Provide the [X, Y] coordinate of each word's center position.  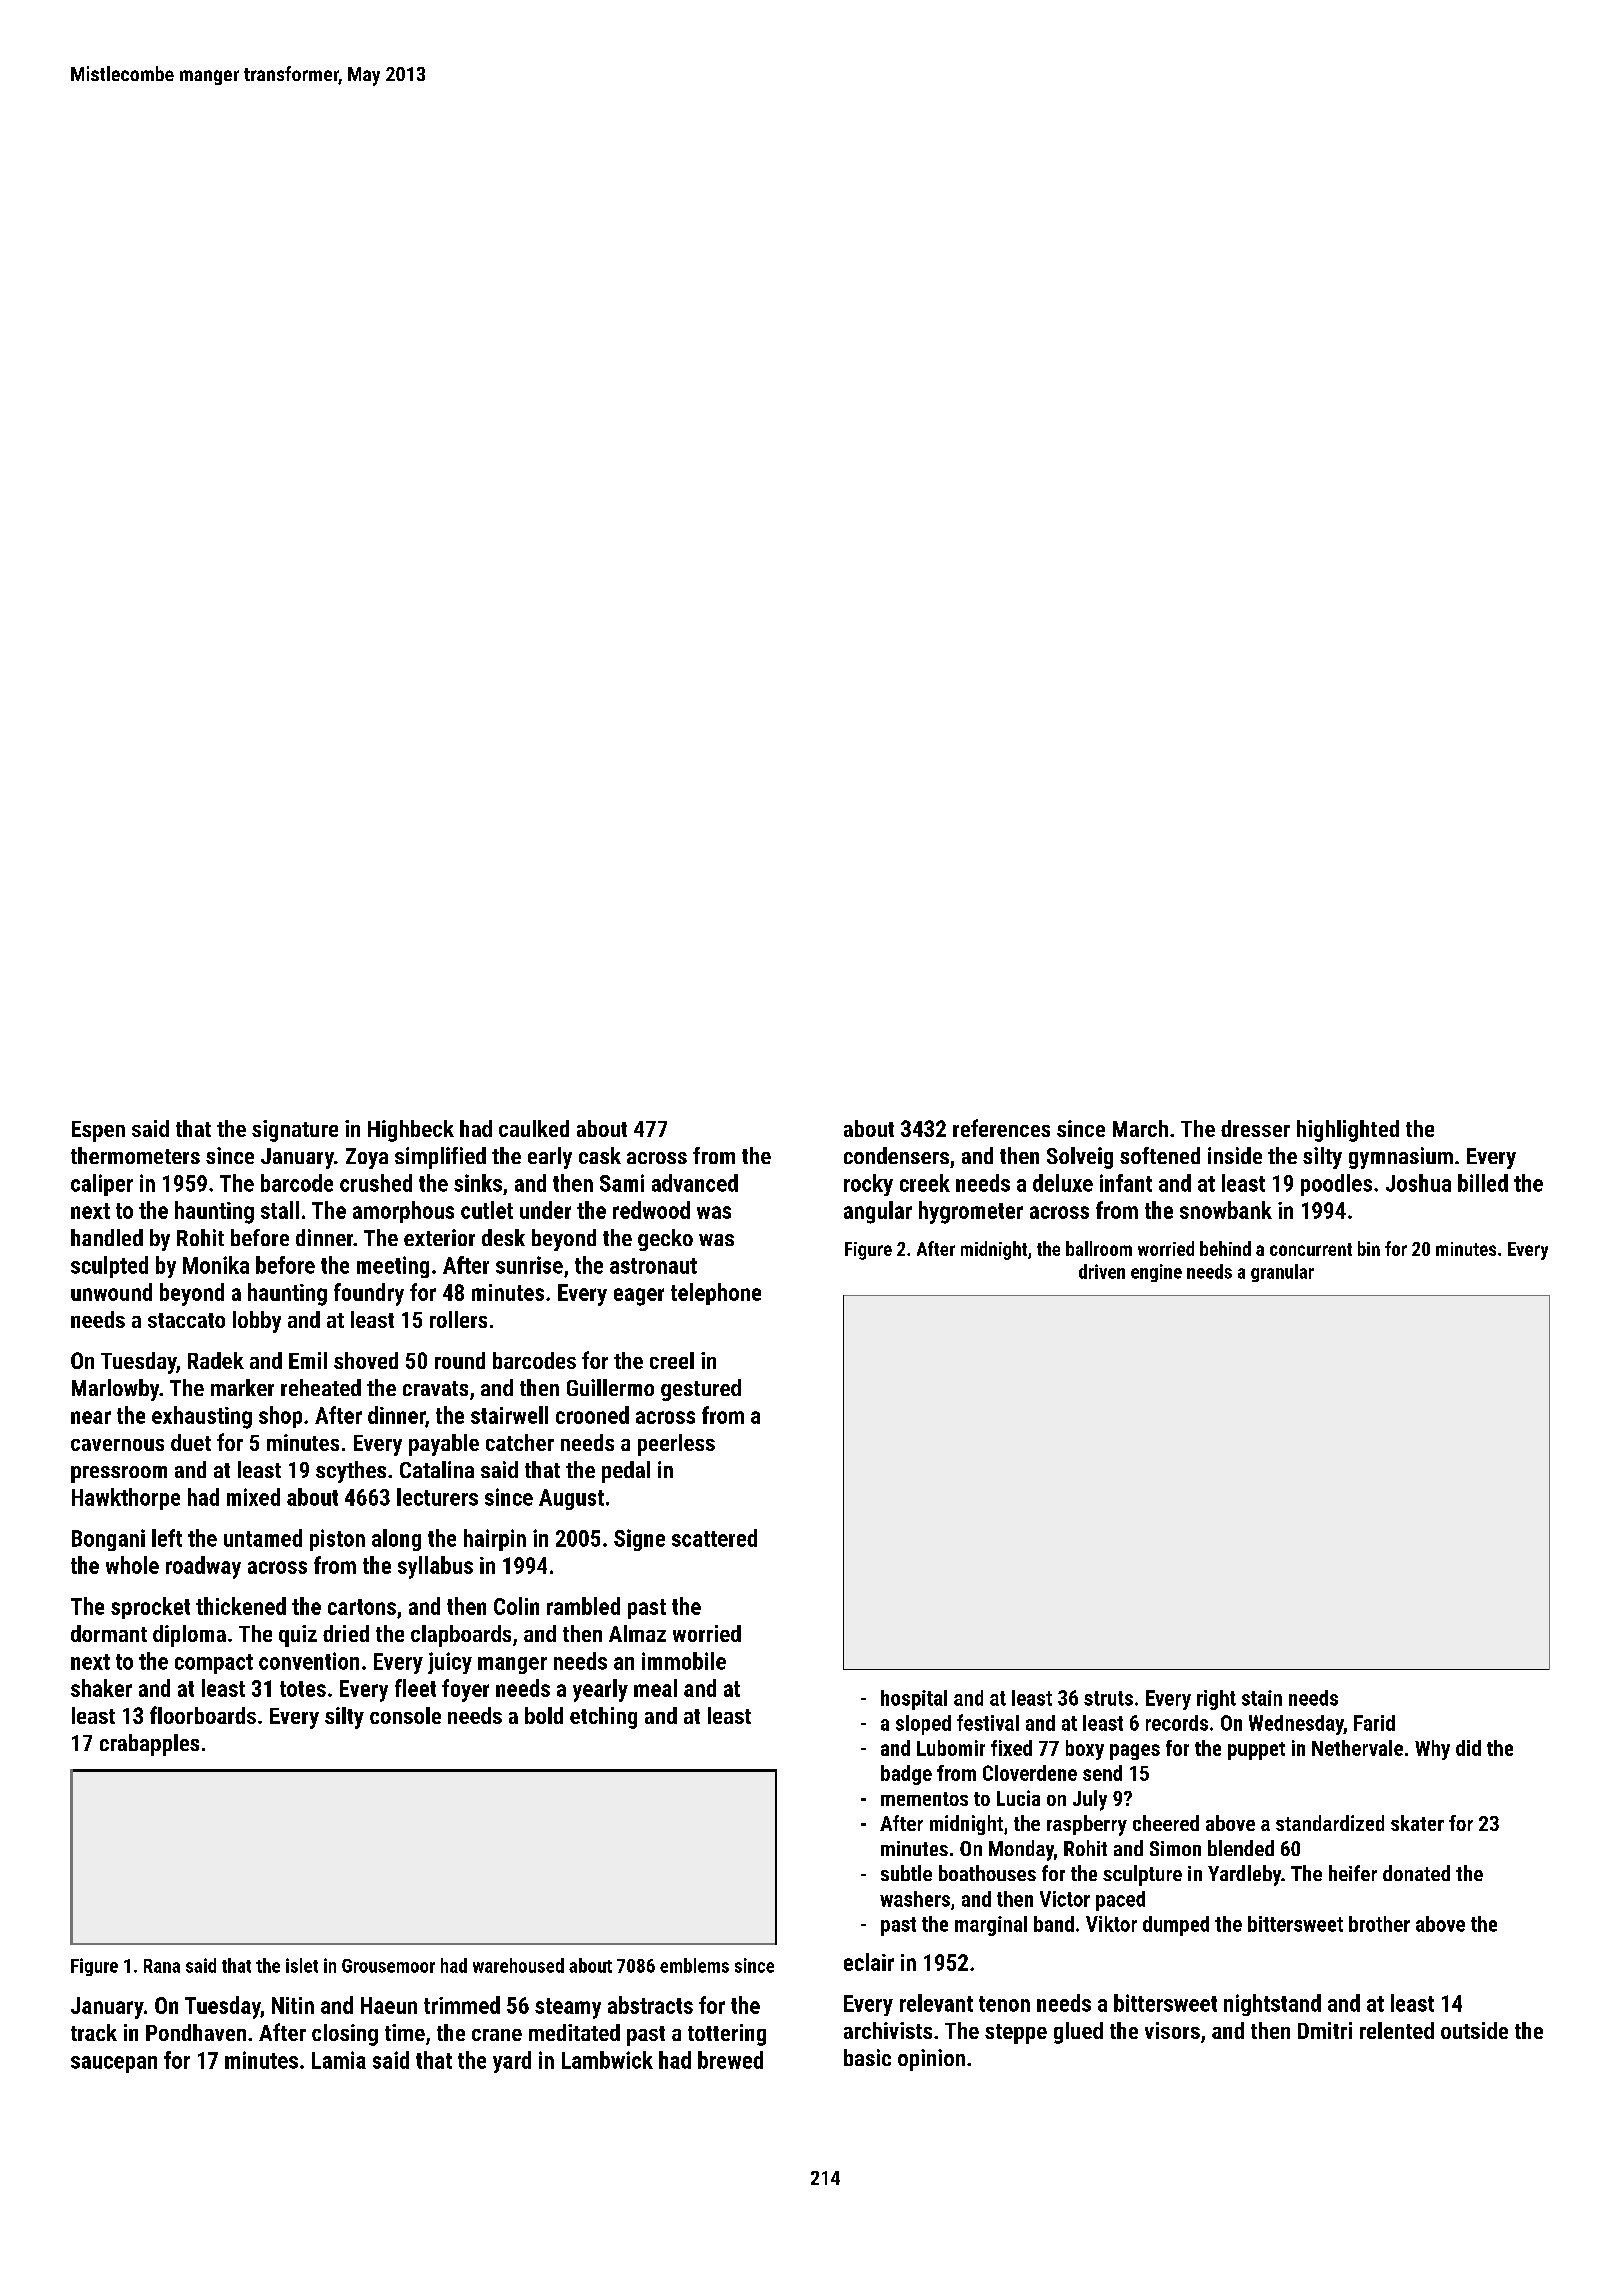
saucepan [114, 2064]
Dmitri [1325, 2030]
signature [295, 1131]
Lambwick [607, 2060]
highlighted [1348, 1131]
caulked [534, 1128]
